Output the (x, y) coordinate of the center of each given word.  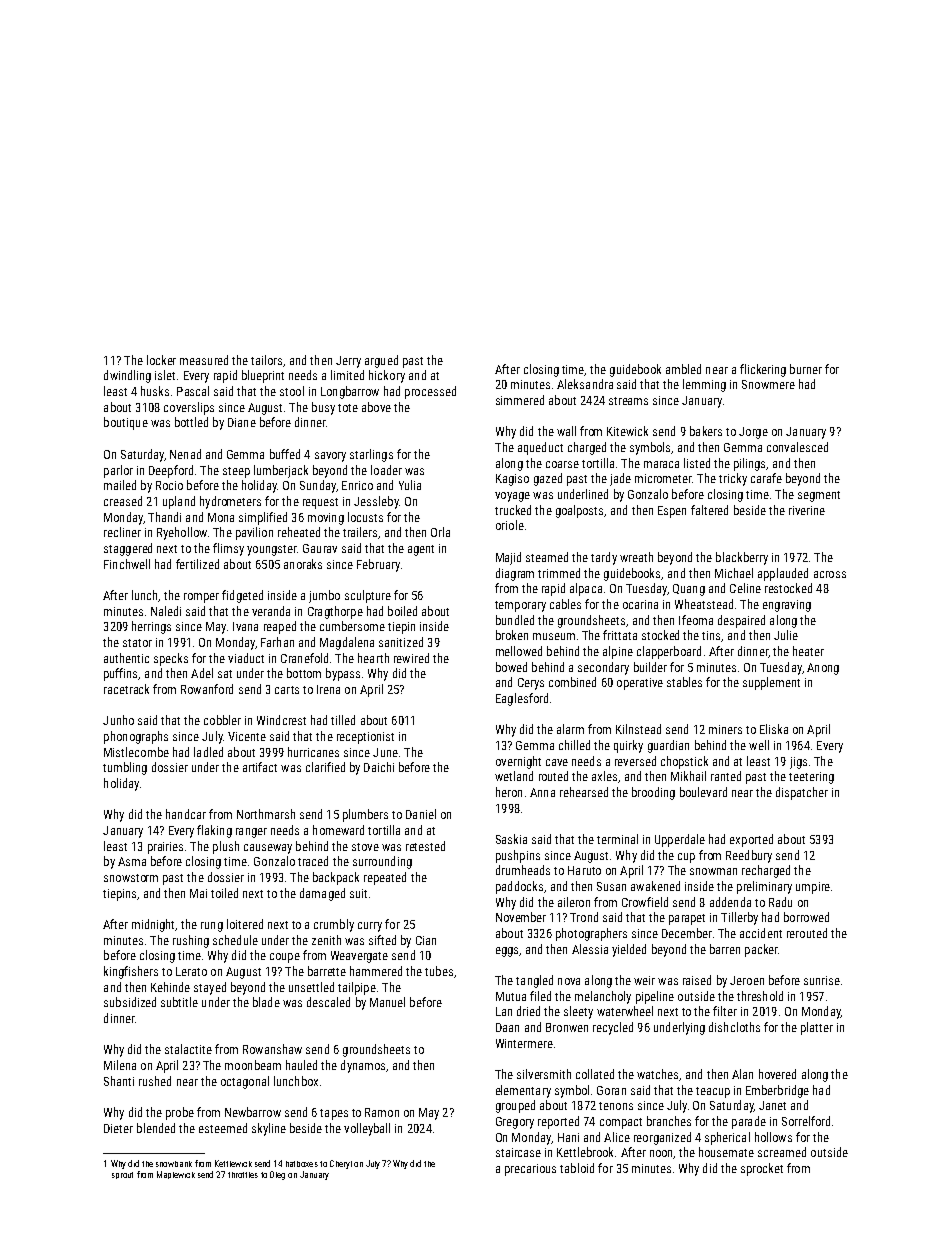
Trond (584, 917)
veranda (271, 611)
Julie (786, 635)
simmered (520, 400)
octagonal (245, 1082)
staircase (518, 1152)
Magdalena (347, 643)
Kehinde (170, 987)
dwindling (127, 376)
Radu (780, 902)
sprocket (762, 1169)
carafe (766, 478)
